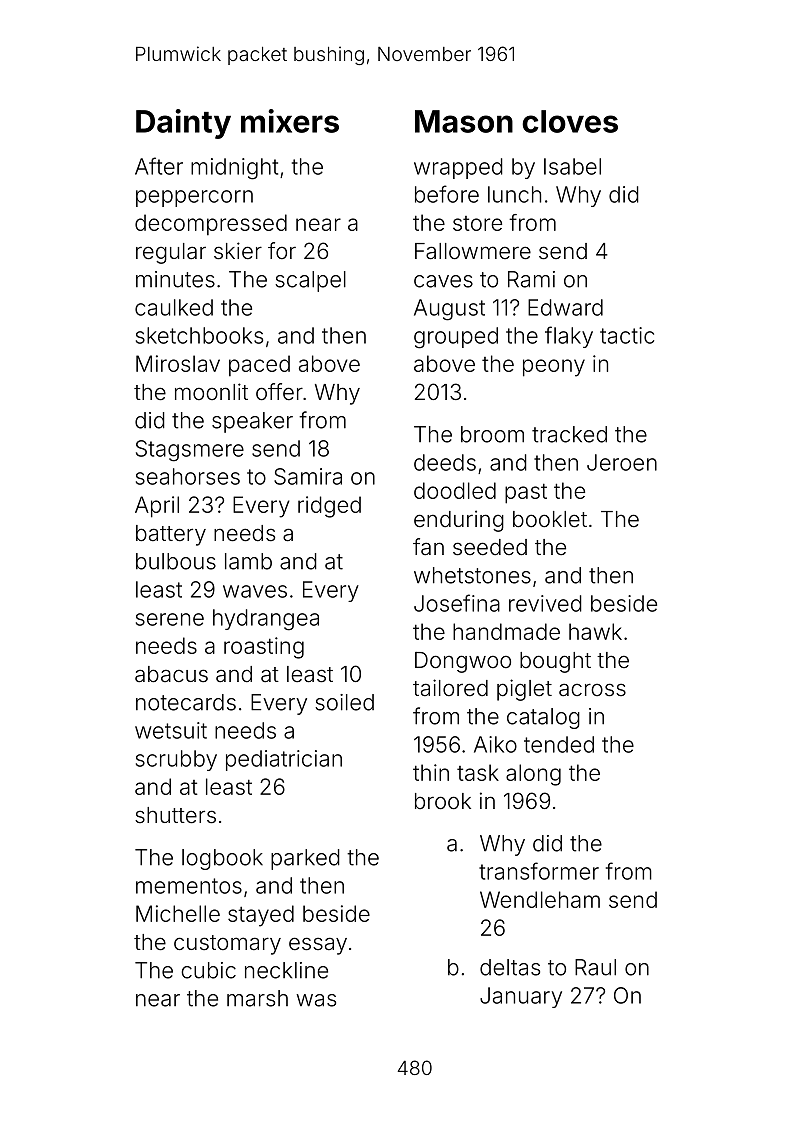  I want to click on Jeroen, so click(622, 462).
